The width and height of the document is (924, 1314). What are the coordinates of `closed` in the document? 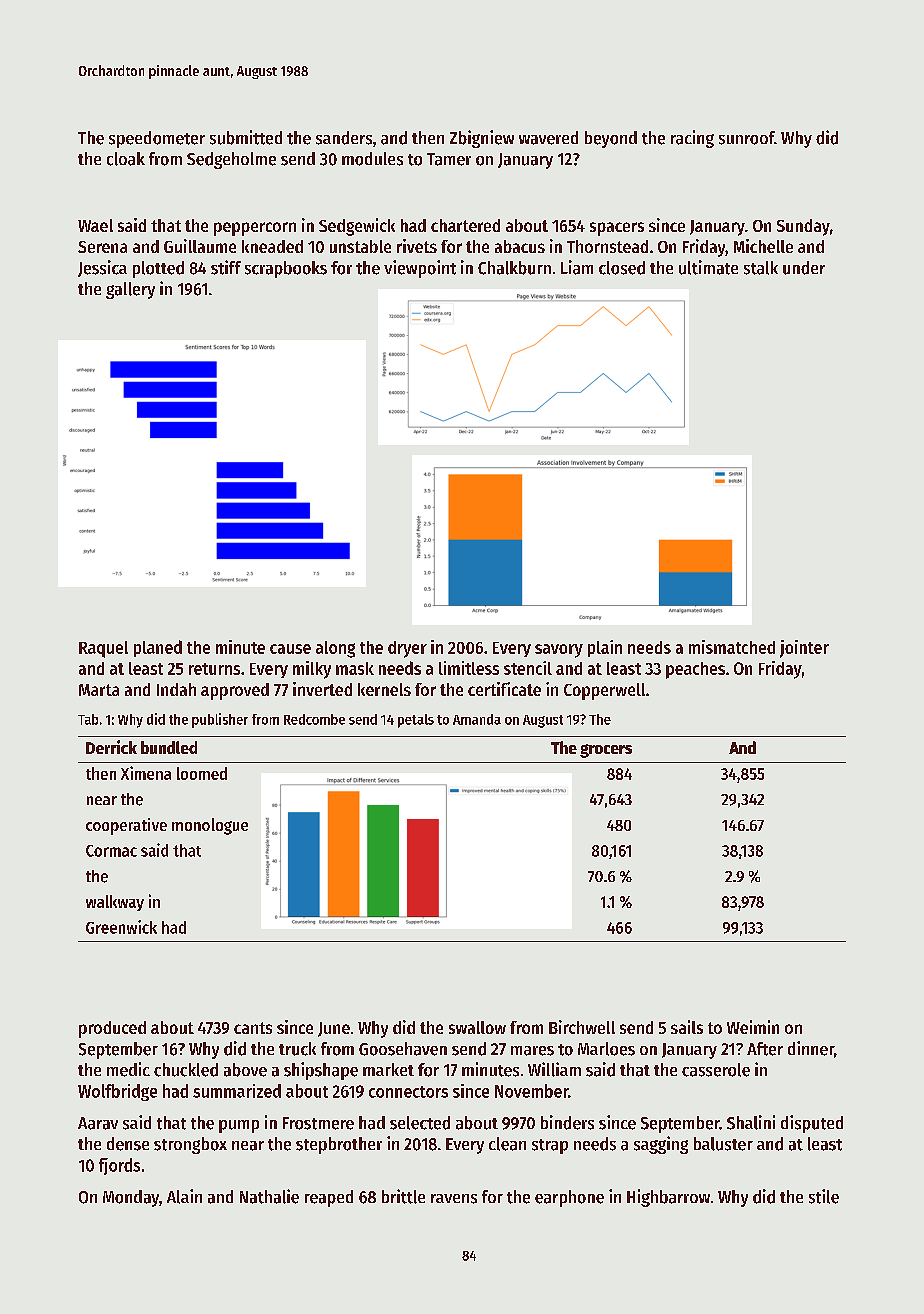 It's located at (622, 268).
